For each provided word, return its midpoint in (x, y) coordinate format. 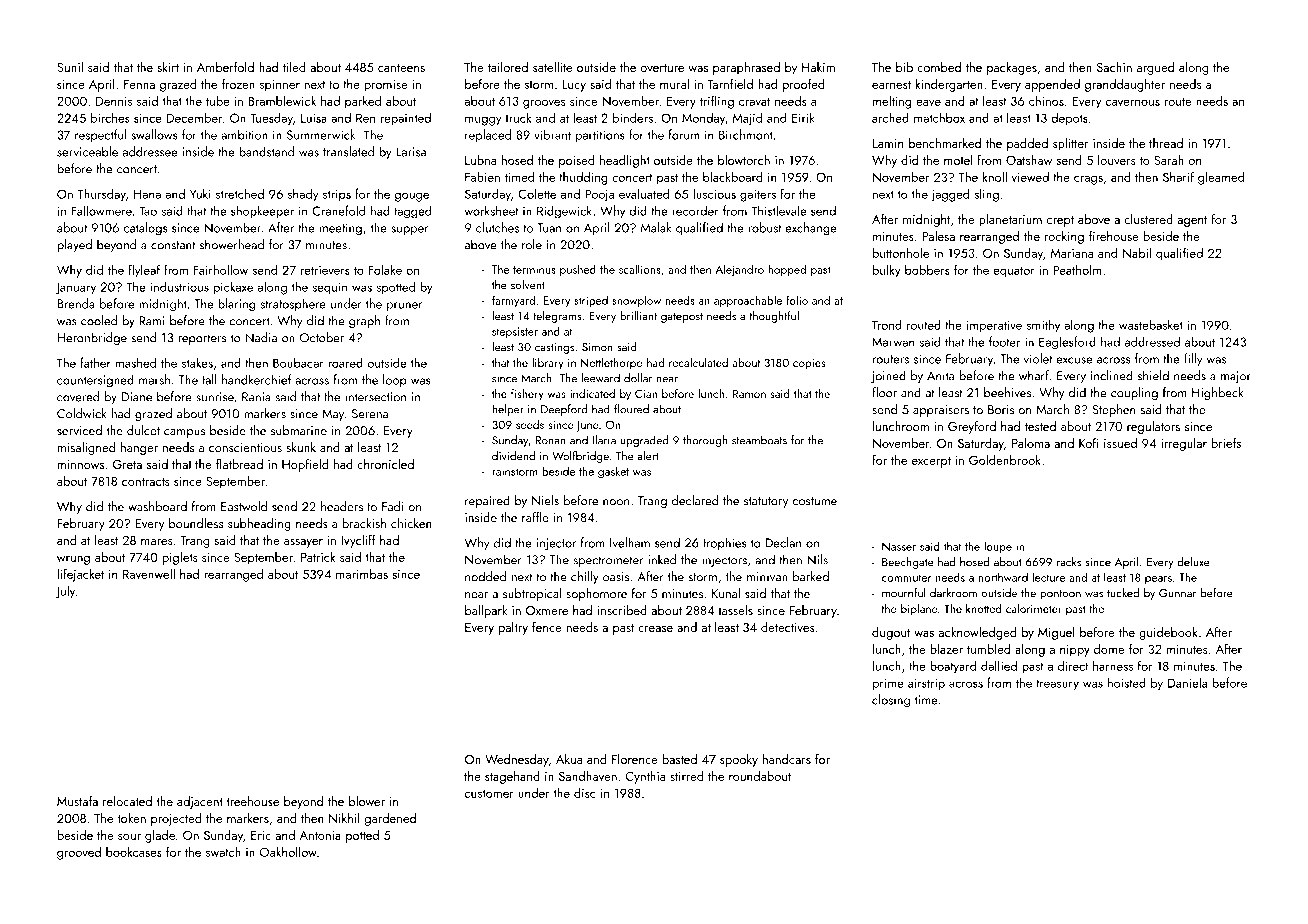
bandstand (266, 151)
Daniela (1187, 682)
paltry (513, 628)
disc (585, 793)
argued (1155, 68)
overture (662, 68)
